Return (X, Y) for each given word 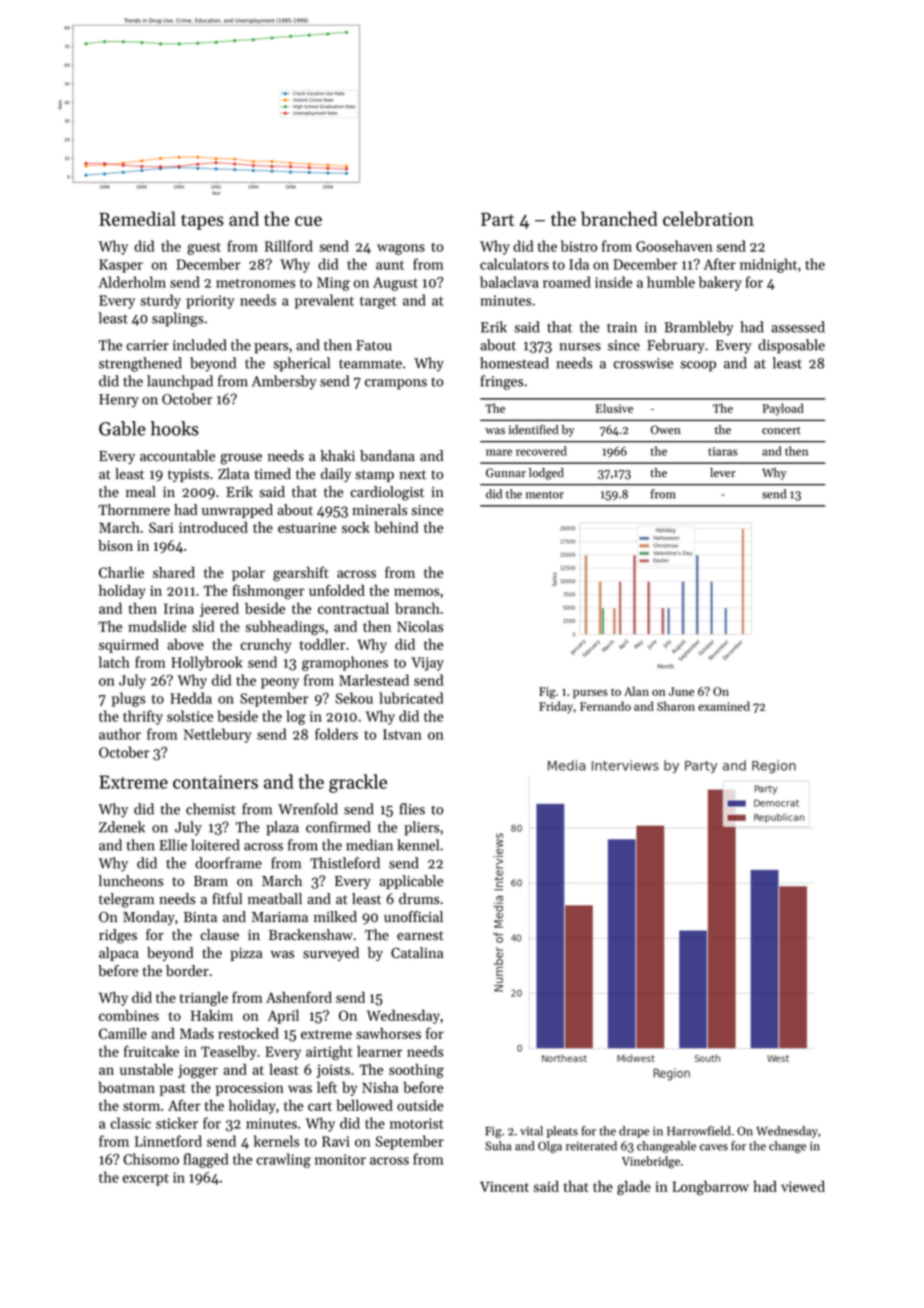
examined (724, 706)
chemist (211, 809)
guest (204, 249)
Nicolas (420, 626)
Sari (161, 527)
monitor (340, 1159)
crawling (284, 1160)
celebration (708, 218)
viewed (803, 1186)
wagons (401, 249)
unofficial (413, 917)
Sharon (676, 706)
